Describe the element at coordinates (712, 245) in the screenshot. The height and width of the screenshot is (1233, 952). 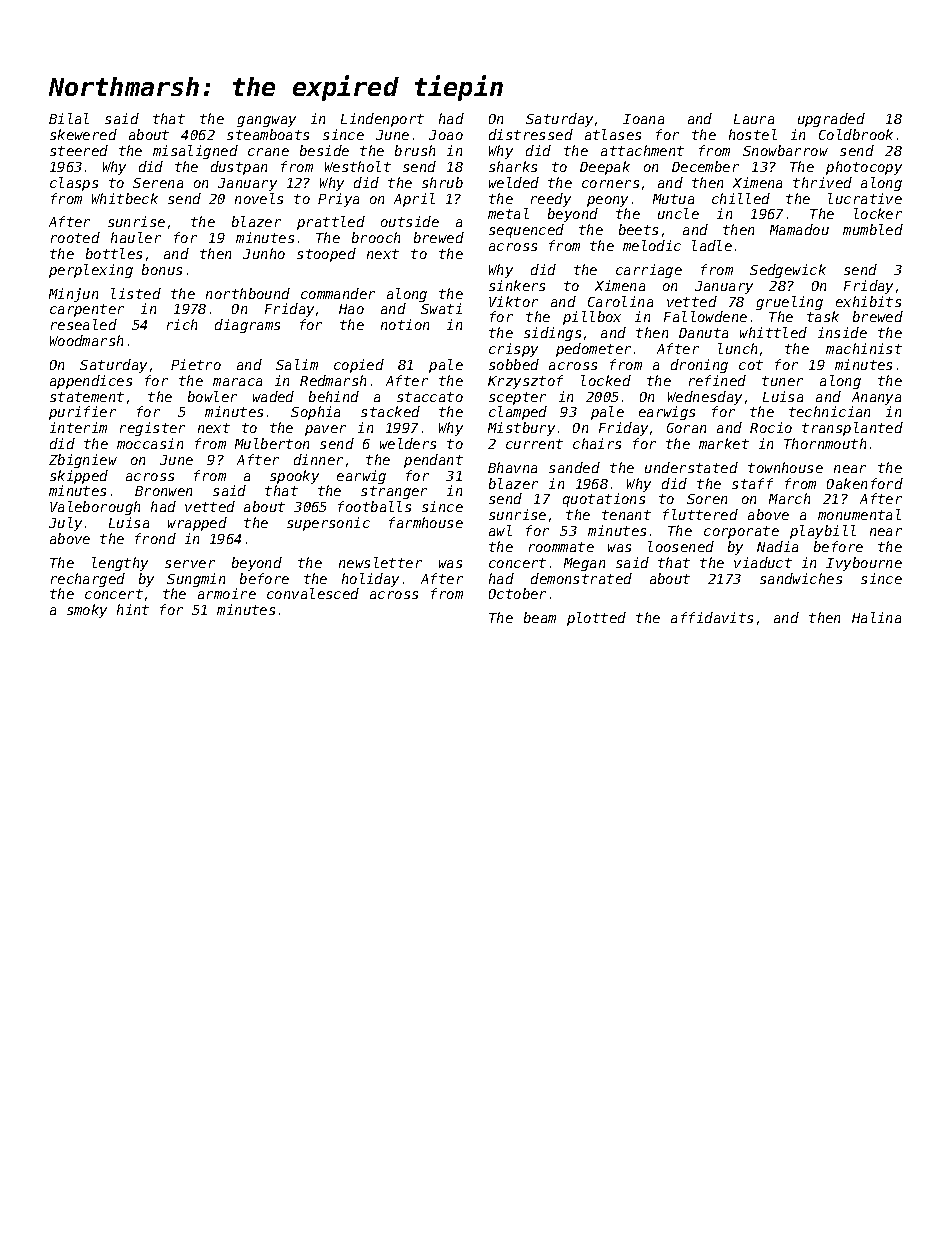
I see `ladle` at that location.
